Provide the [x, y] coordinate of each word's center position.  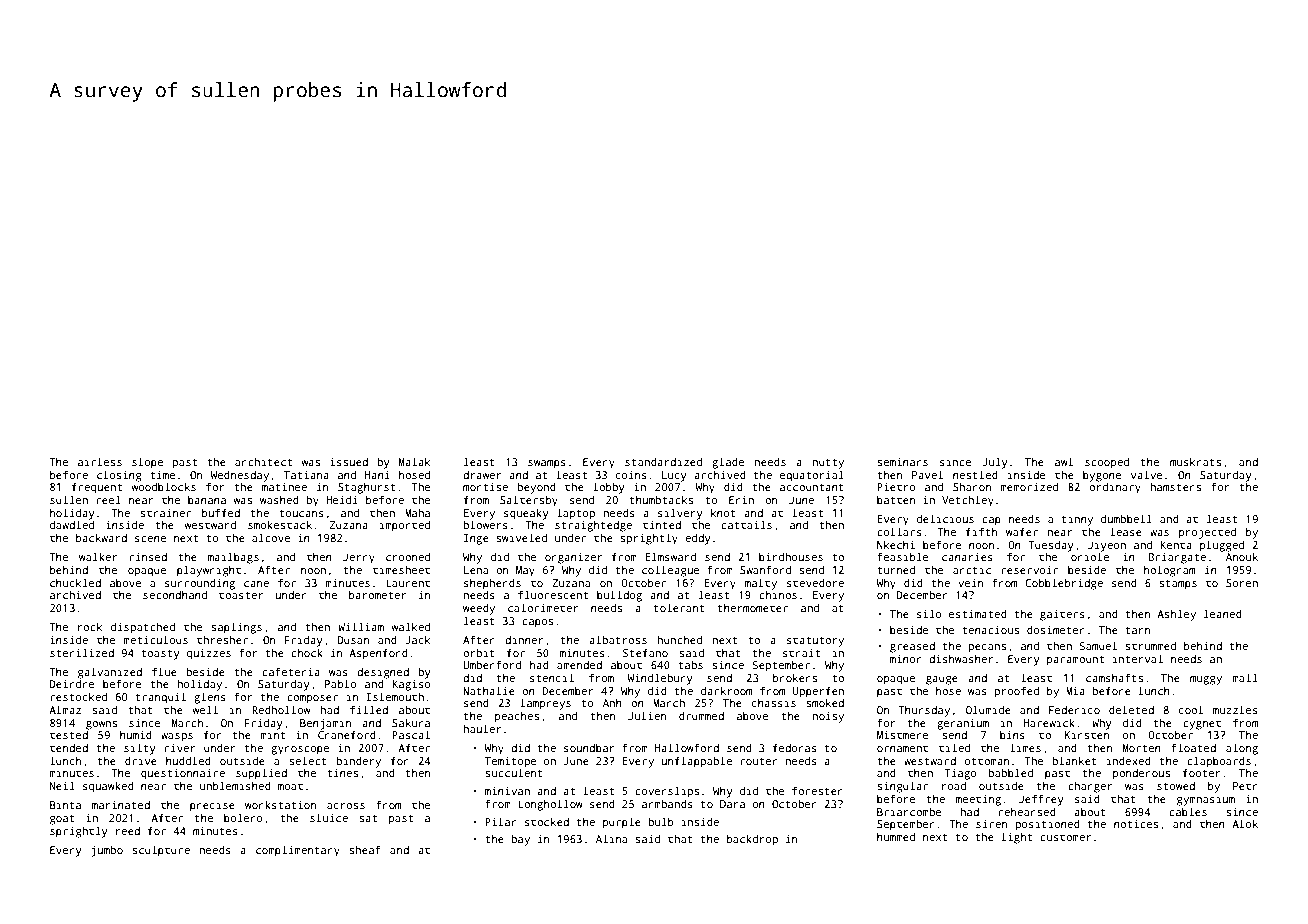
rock [90, 627]
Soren [1242, 583]
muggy [1206, 680]
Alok [1245, 823]
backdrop [752, 840]
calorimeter [543, 607]
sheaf [365, 849]
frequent [97, 488]
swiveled [521, 537]
